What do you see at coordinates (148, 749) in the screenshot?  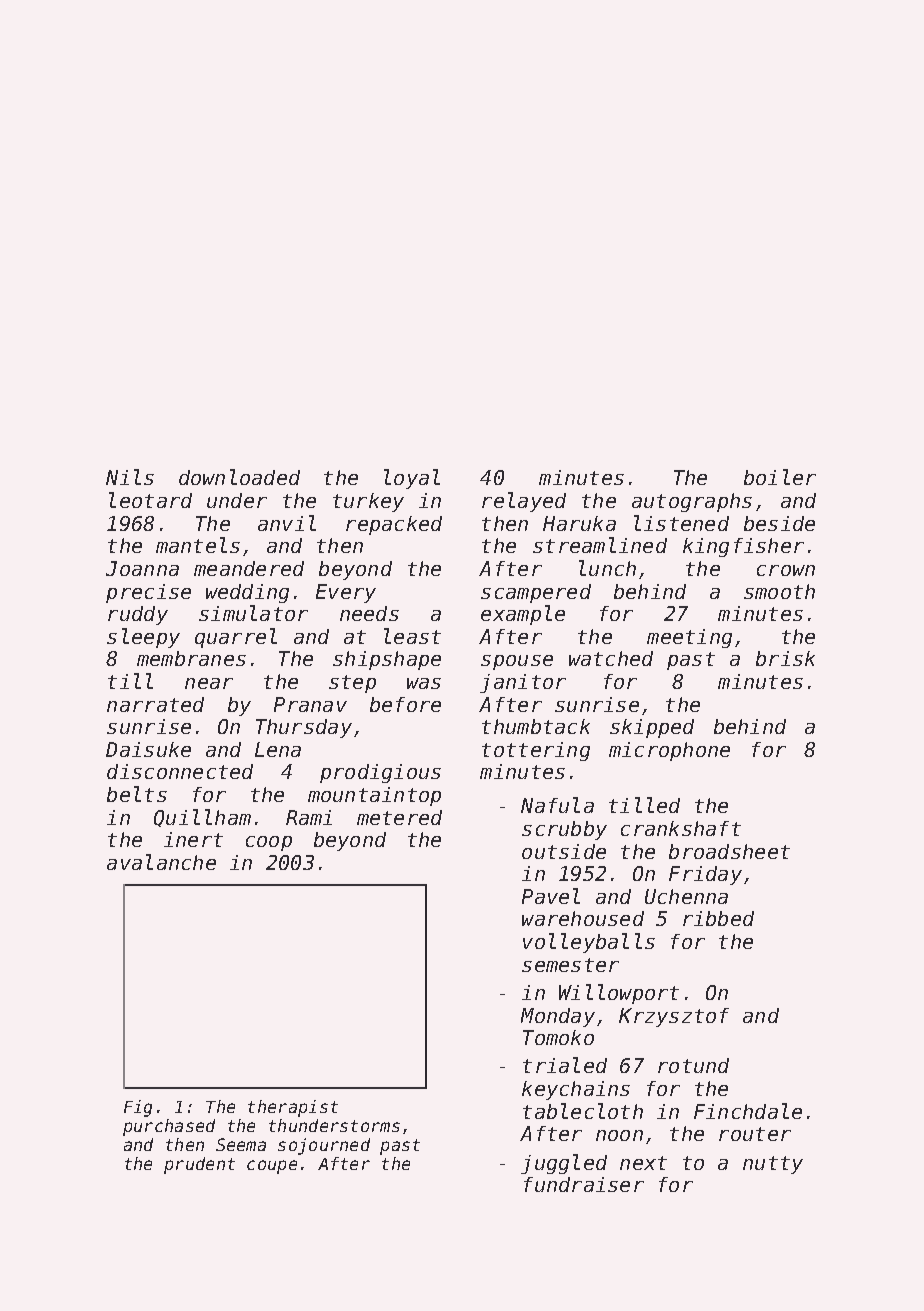 I see `Daisuke` at bounding box center [148, 749].
